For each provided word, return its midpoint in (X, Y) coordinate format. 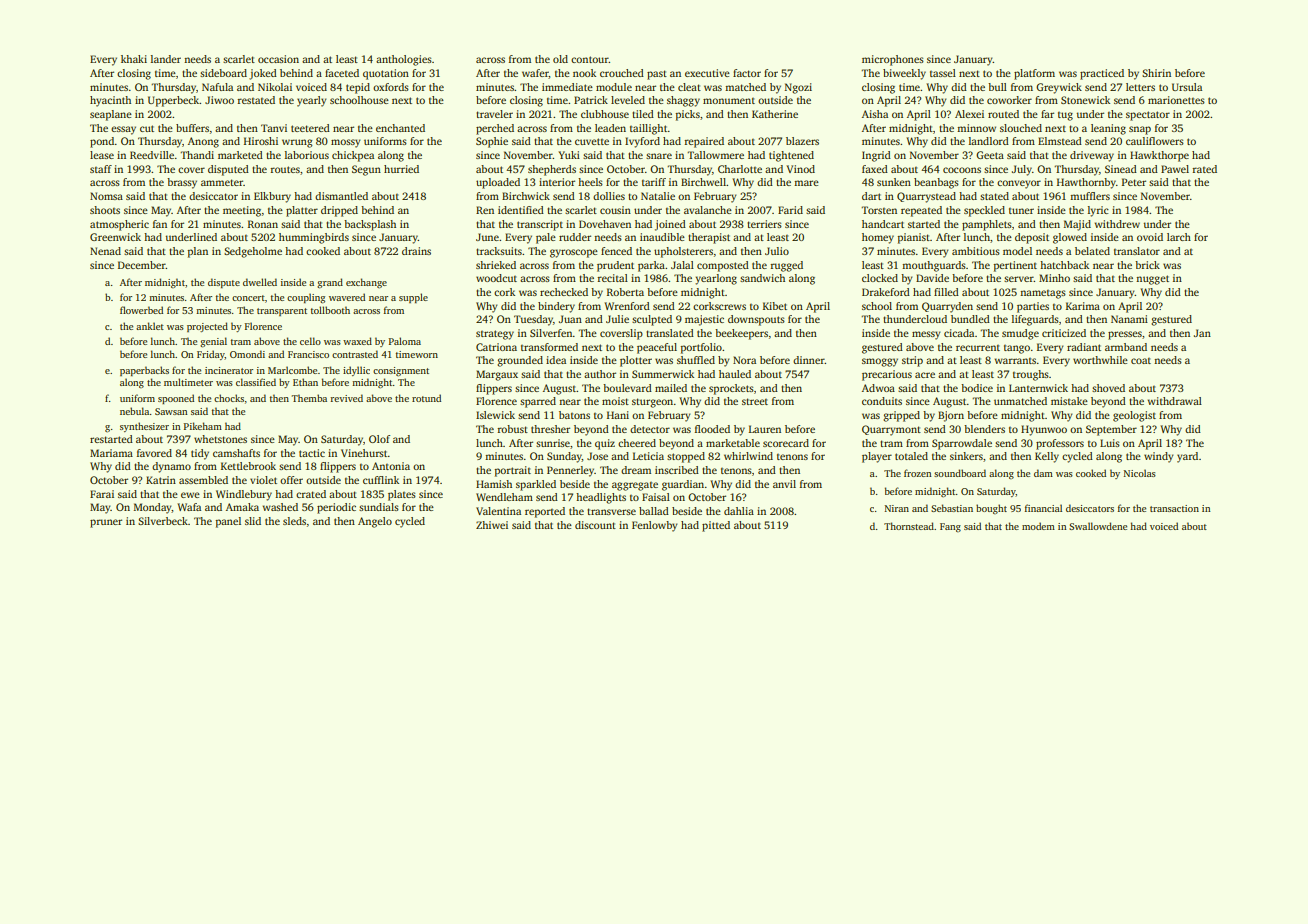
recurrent (978, 348)
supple (413, 298)
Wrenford (627, 306)
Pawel (1175, 169)
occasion (278, 59)
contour (590, 59)
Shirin (1156, 73)
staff (101, 169)
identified (521, 210)
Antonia (391, 466)
